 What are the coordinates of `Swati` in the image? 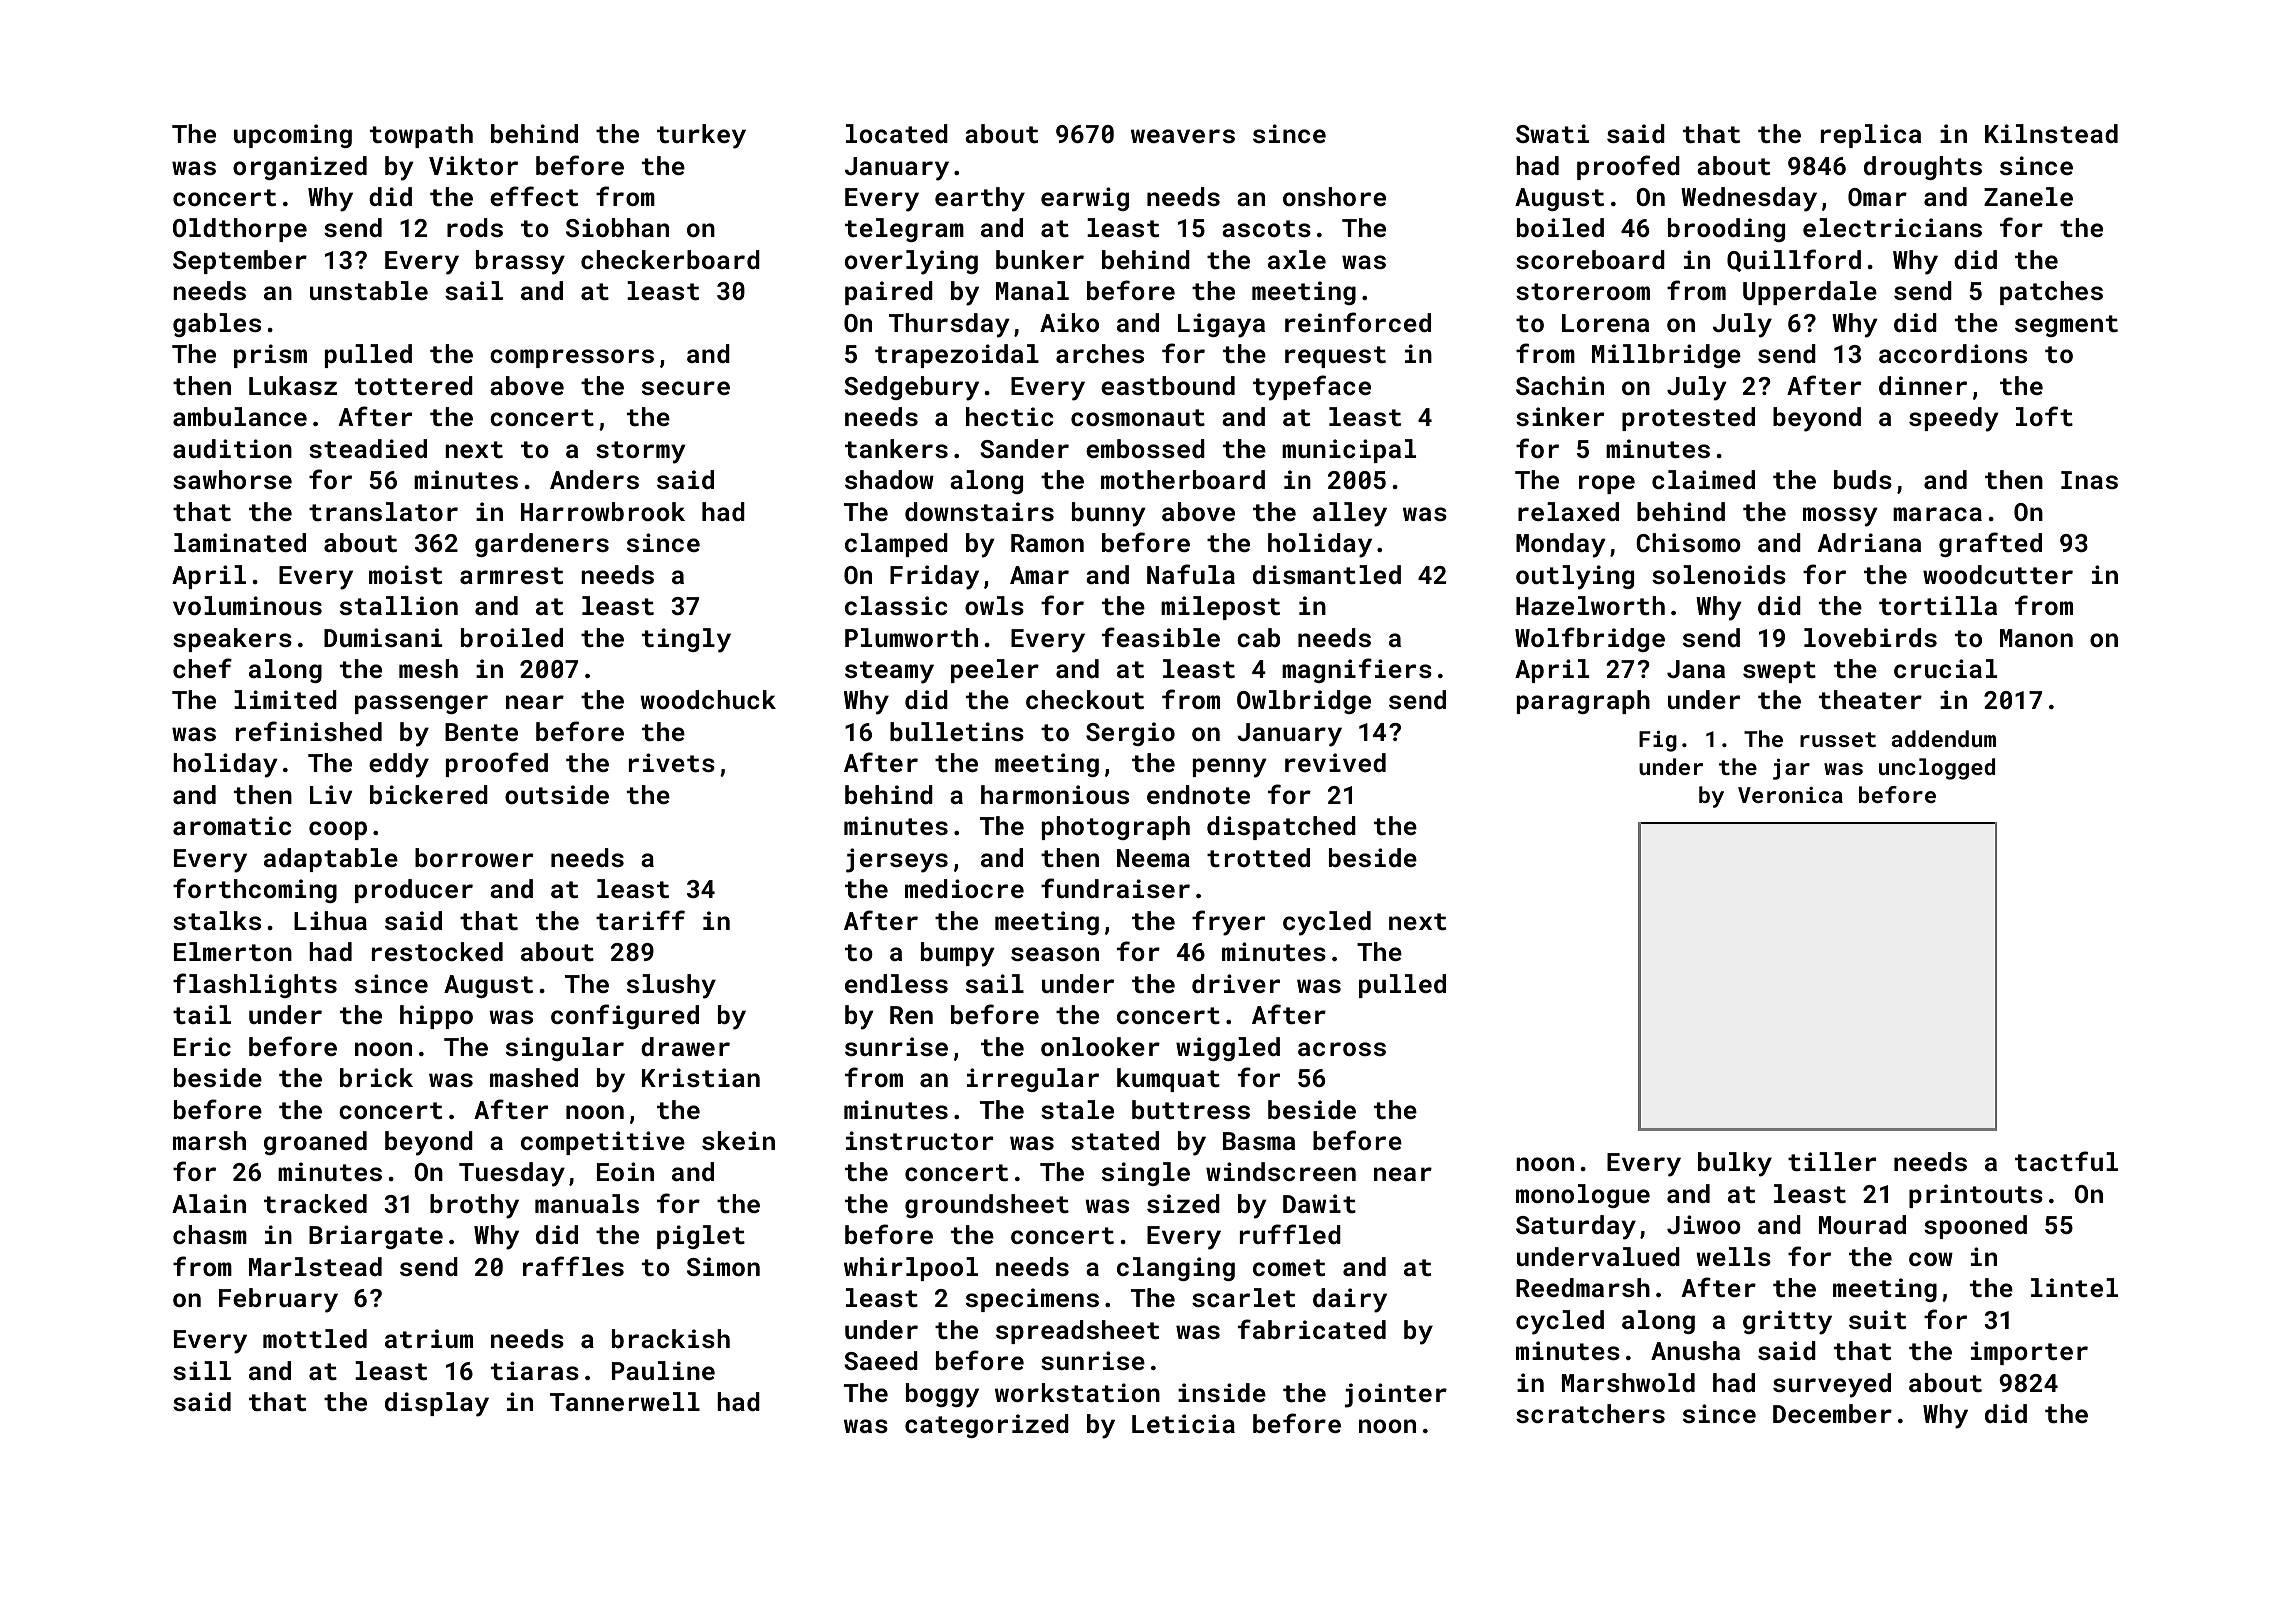 It's located at (1552, 133).
